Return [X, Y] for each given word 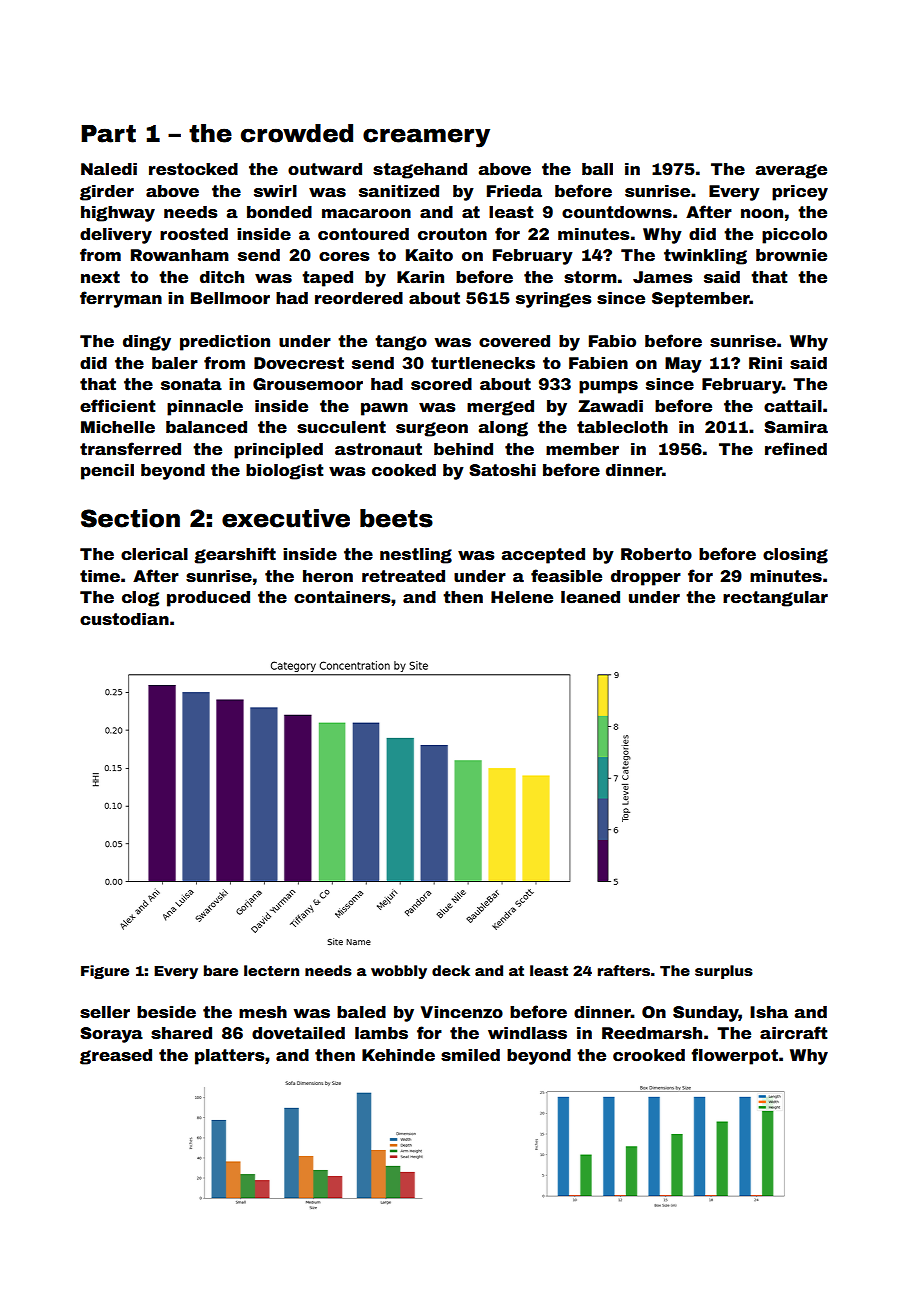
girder [107, 193]
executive [286, 518]
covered [514, 341]
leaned [590, 597]
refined [796, 449]
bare [221, 970]
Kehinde [398, 1055]
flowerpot [734, 1056]
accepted [543, 556]
